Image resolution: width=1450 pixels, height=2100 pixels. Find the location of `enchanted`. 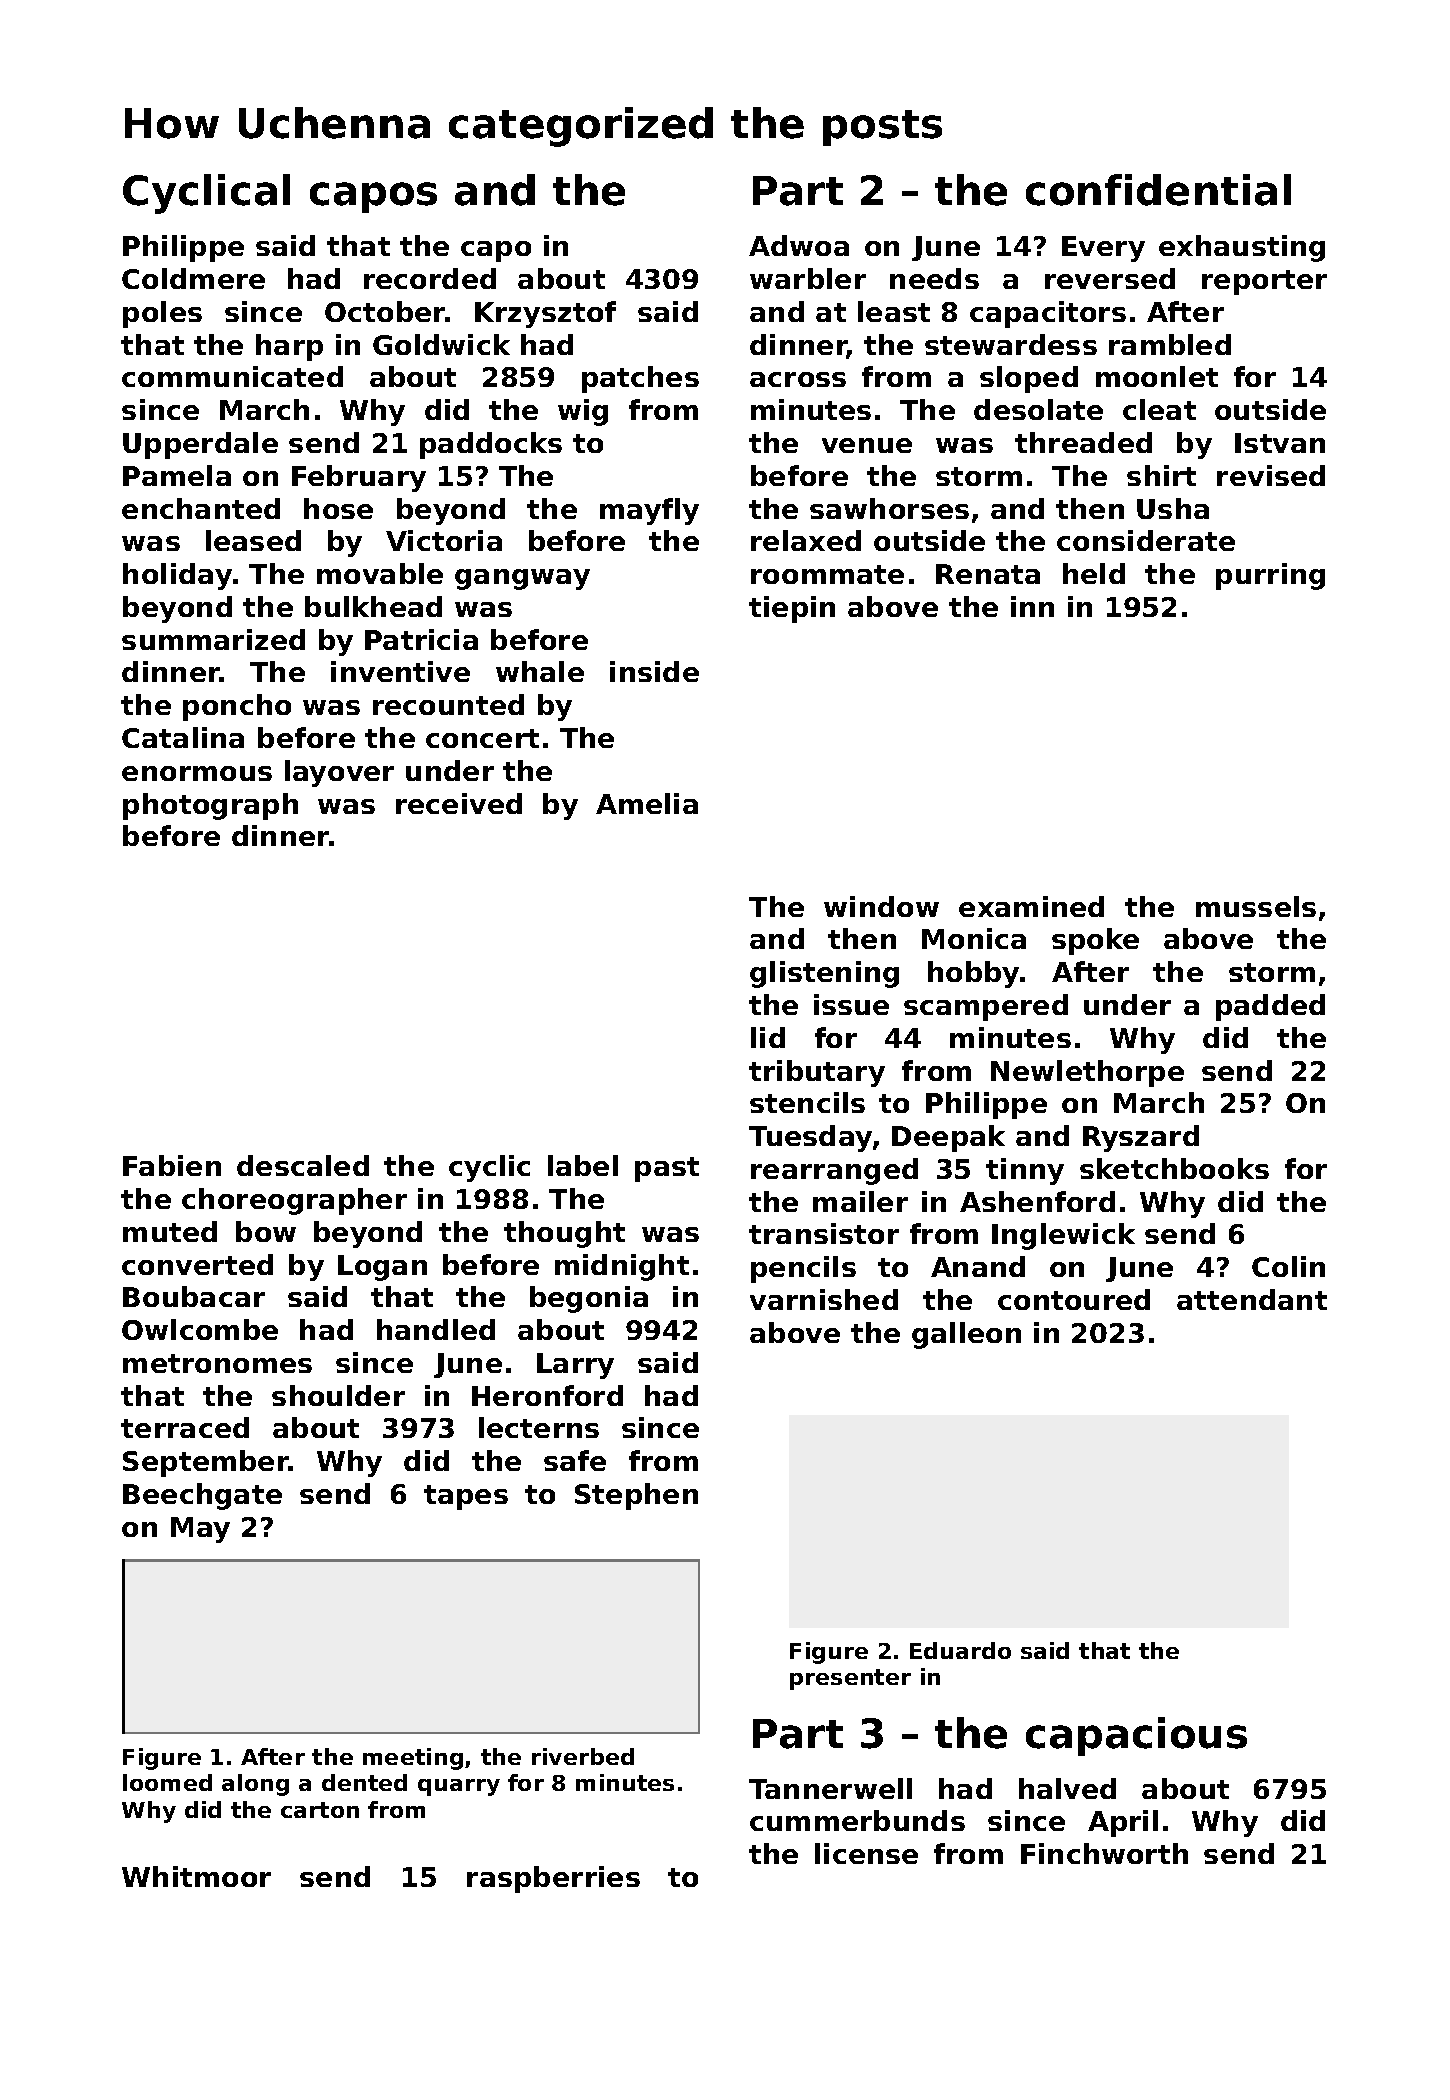

enchanted is located at coordinates (201, 508).
